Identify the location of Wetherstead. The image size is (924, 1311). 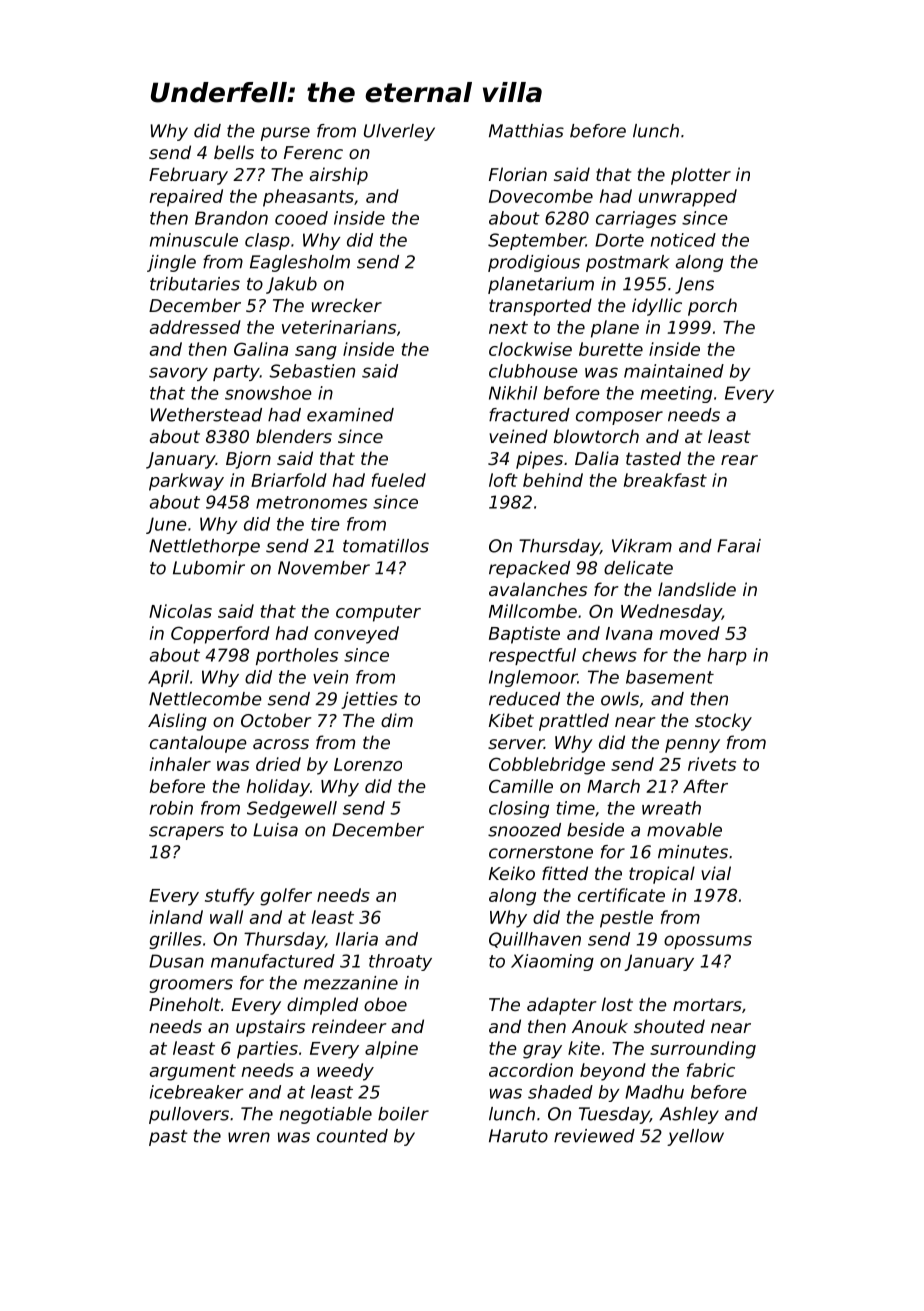
(206, 415).
